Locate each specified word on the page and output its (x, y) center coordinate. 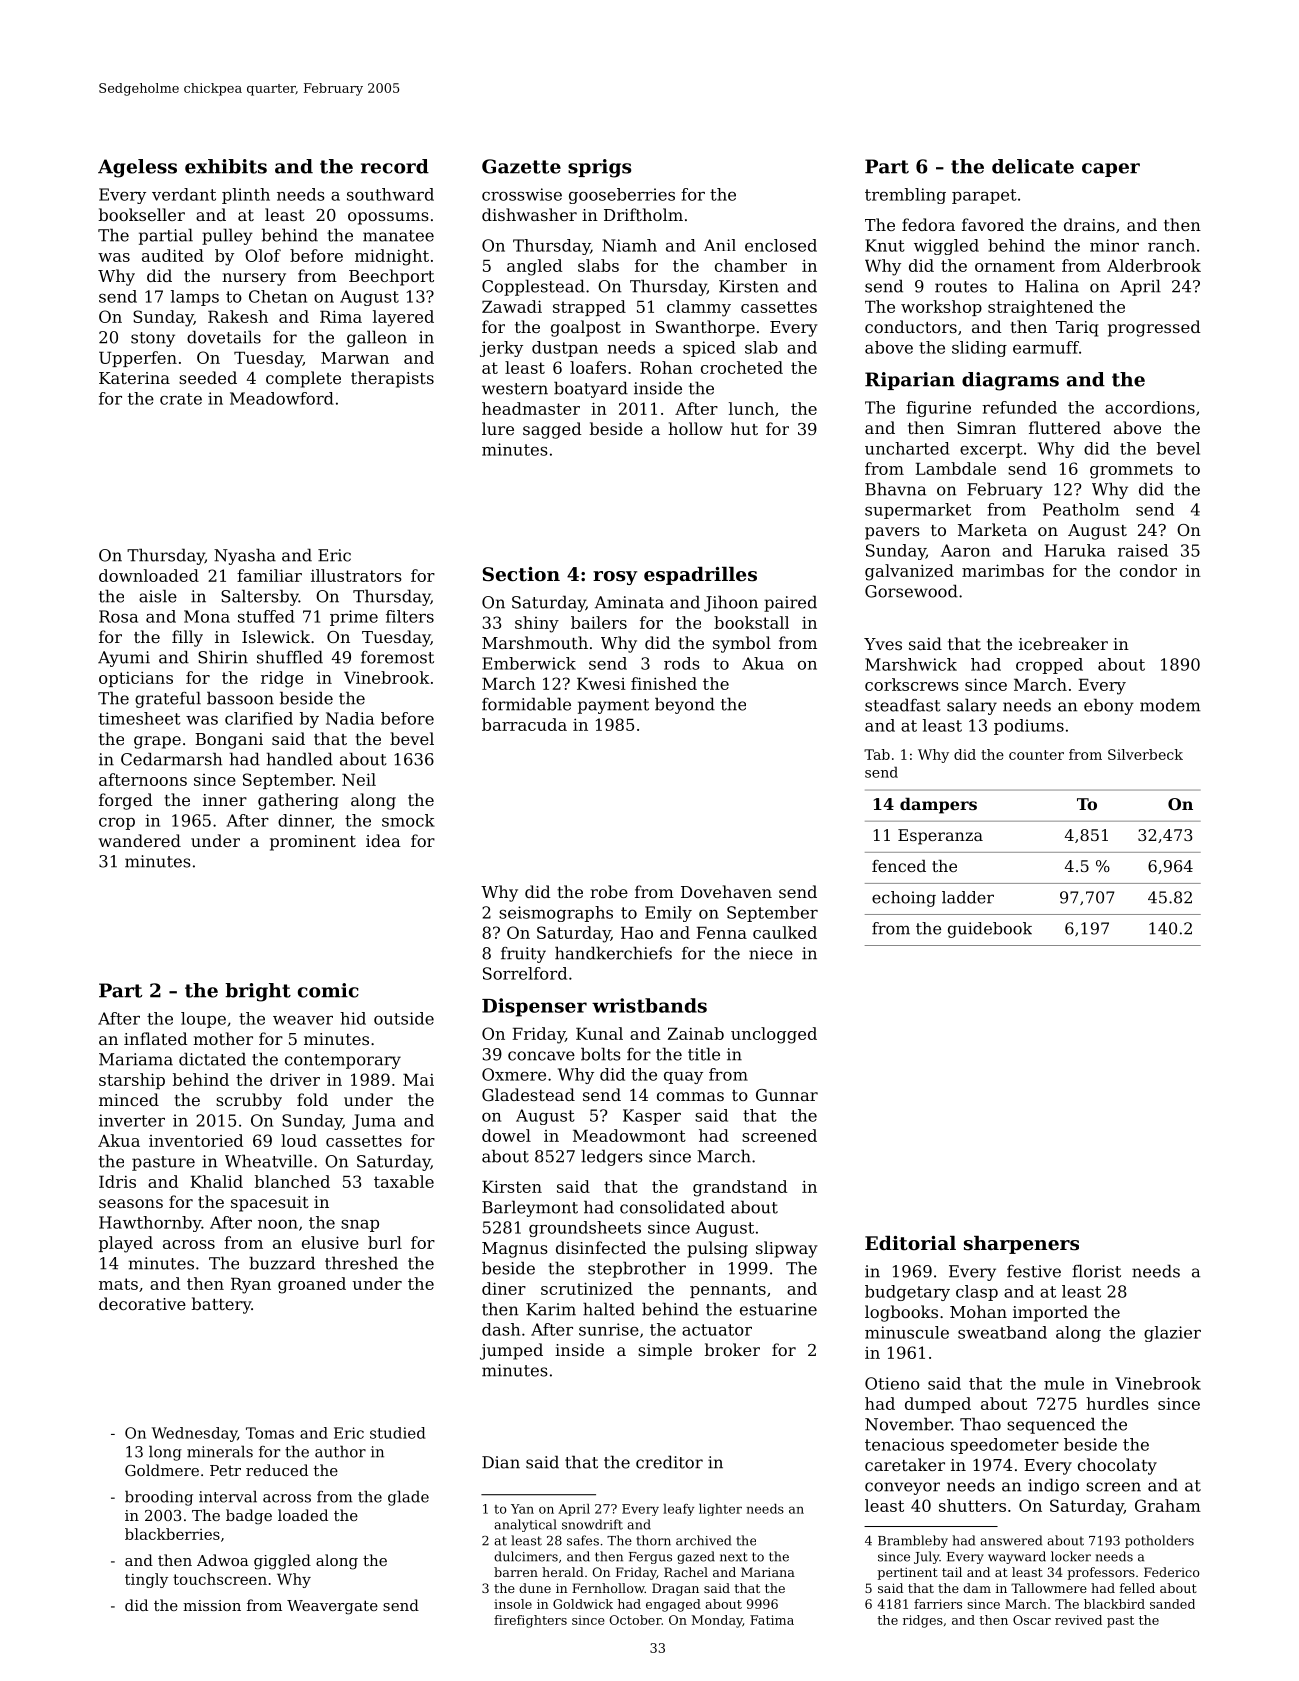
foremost (397, 657)
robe (609, 891)
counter (1036, 755)
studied (398, 1433)
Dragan (675, 1589)
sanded (1172, 1604)
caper (1111, 170)
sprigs (599, 168)
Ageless (137, 168)
